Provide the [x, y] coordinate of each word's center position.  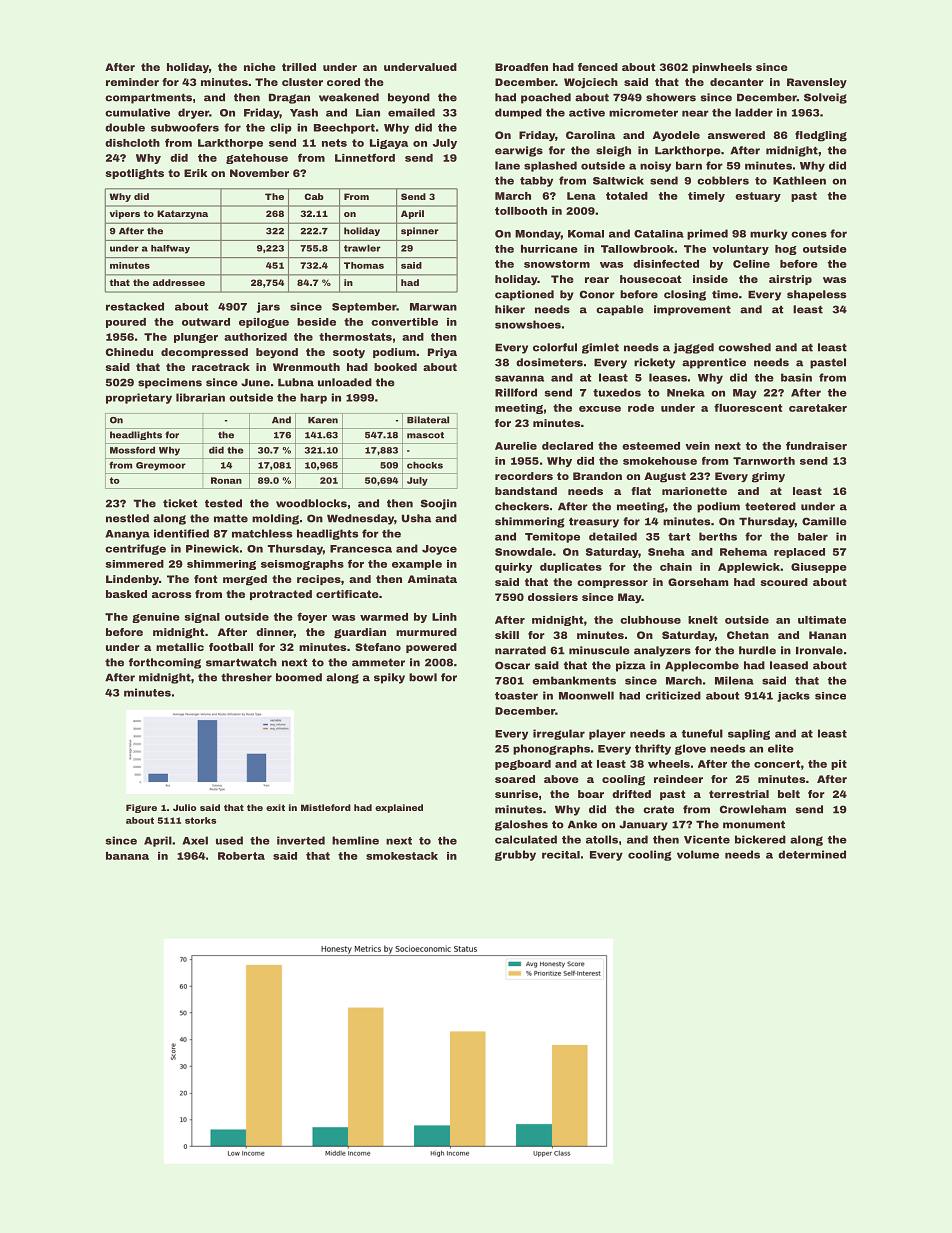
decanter [737, 82]
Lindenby [132, 580]
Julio [184, 807]
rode [641, 408]
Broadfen [521, 67]
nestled [127, 518]
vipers [124, 214]
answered [736, 135]
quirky [513, 568]
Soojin [439, 504]
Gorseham [698, 582]
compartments [148, 98]
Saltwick [618, 180]
